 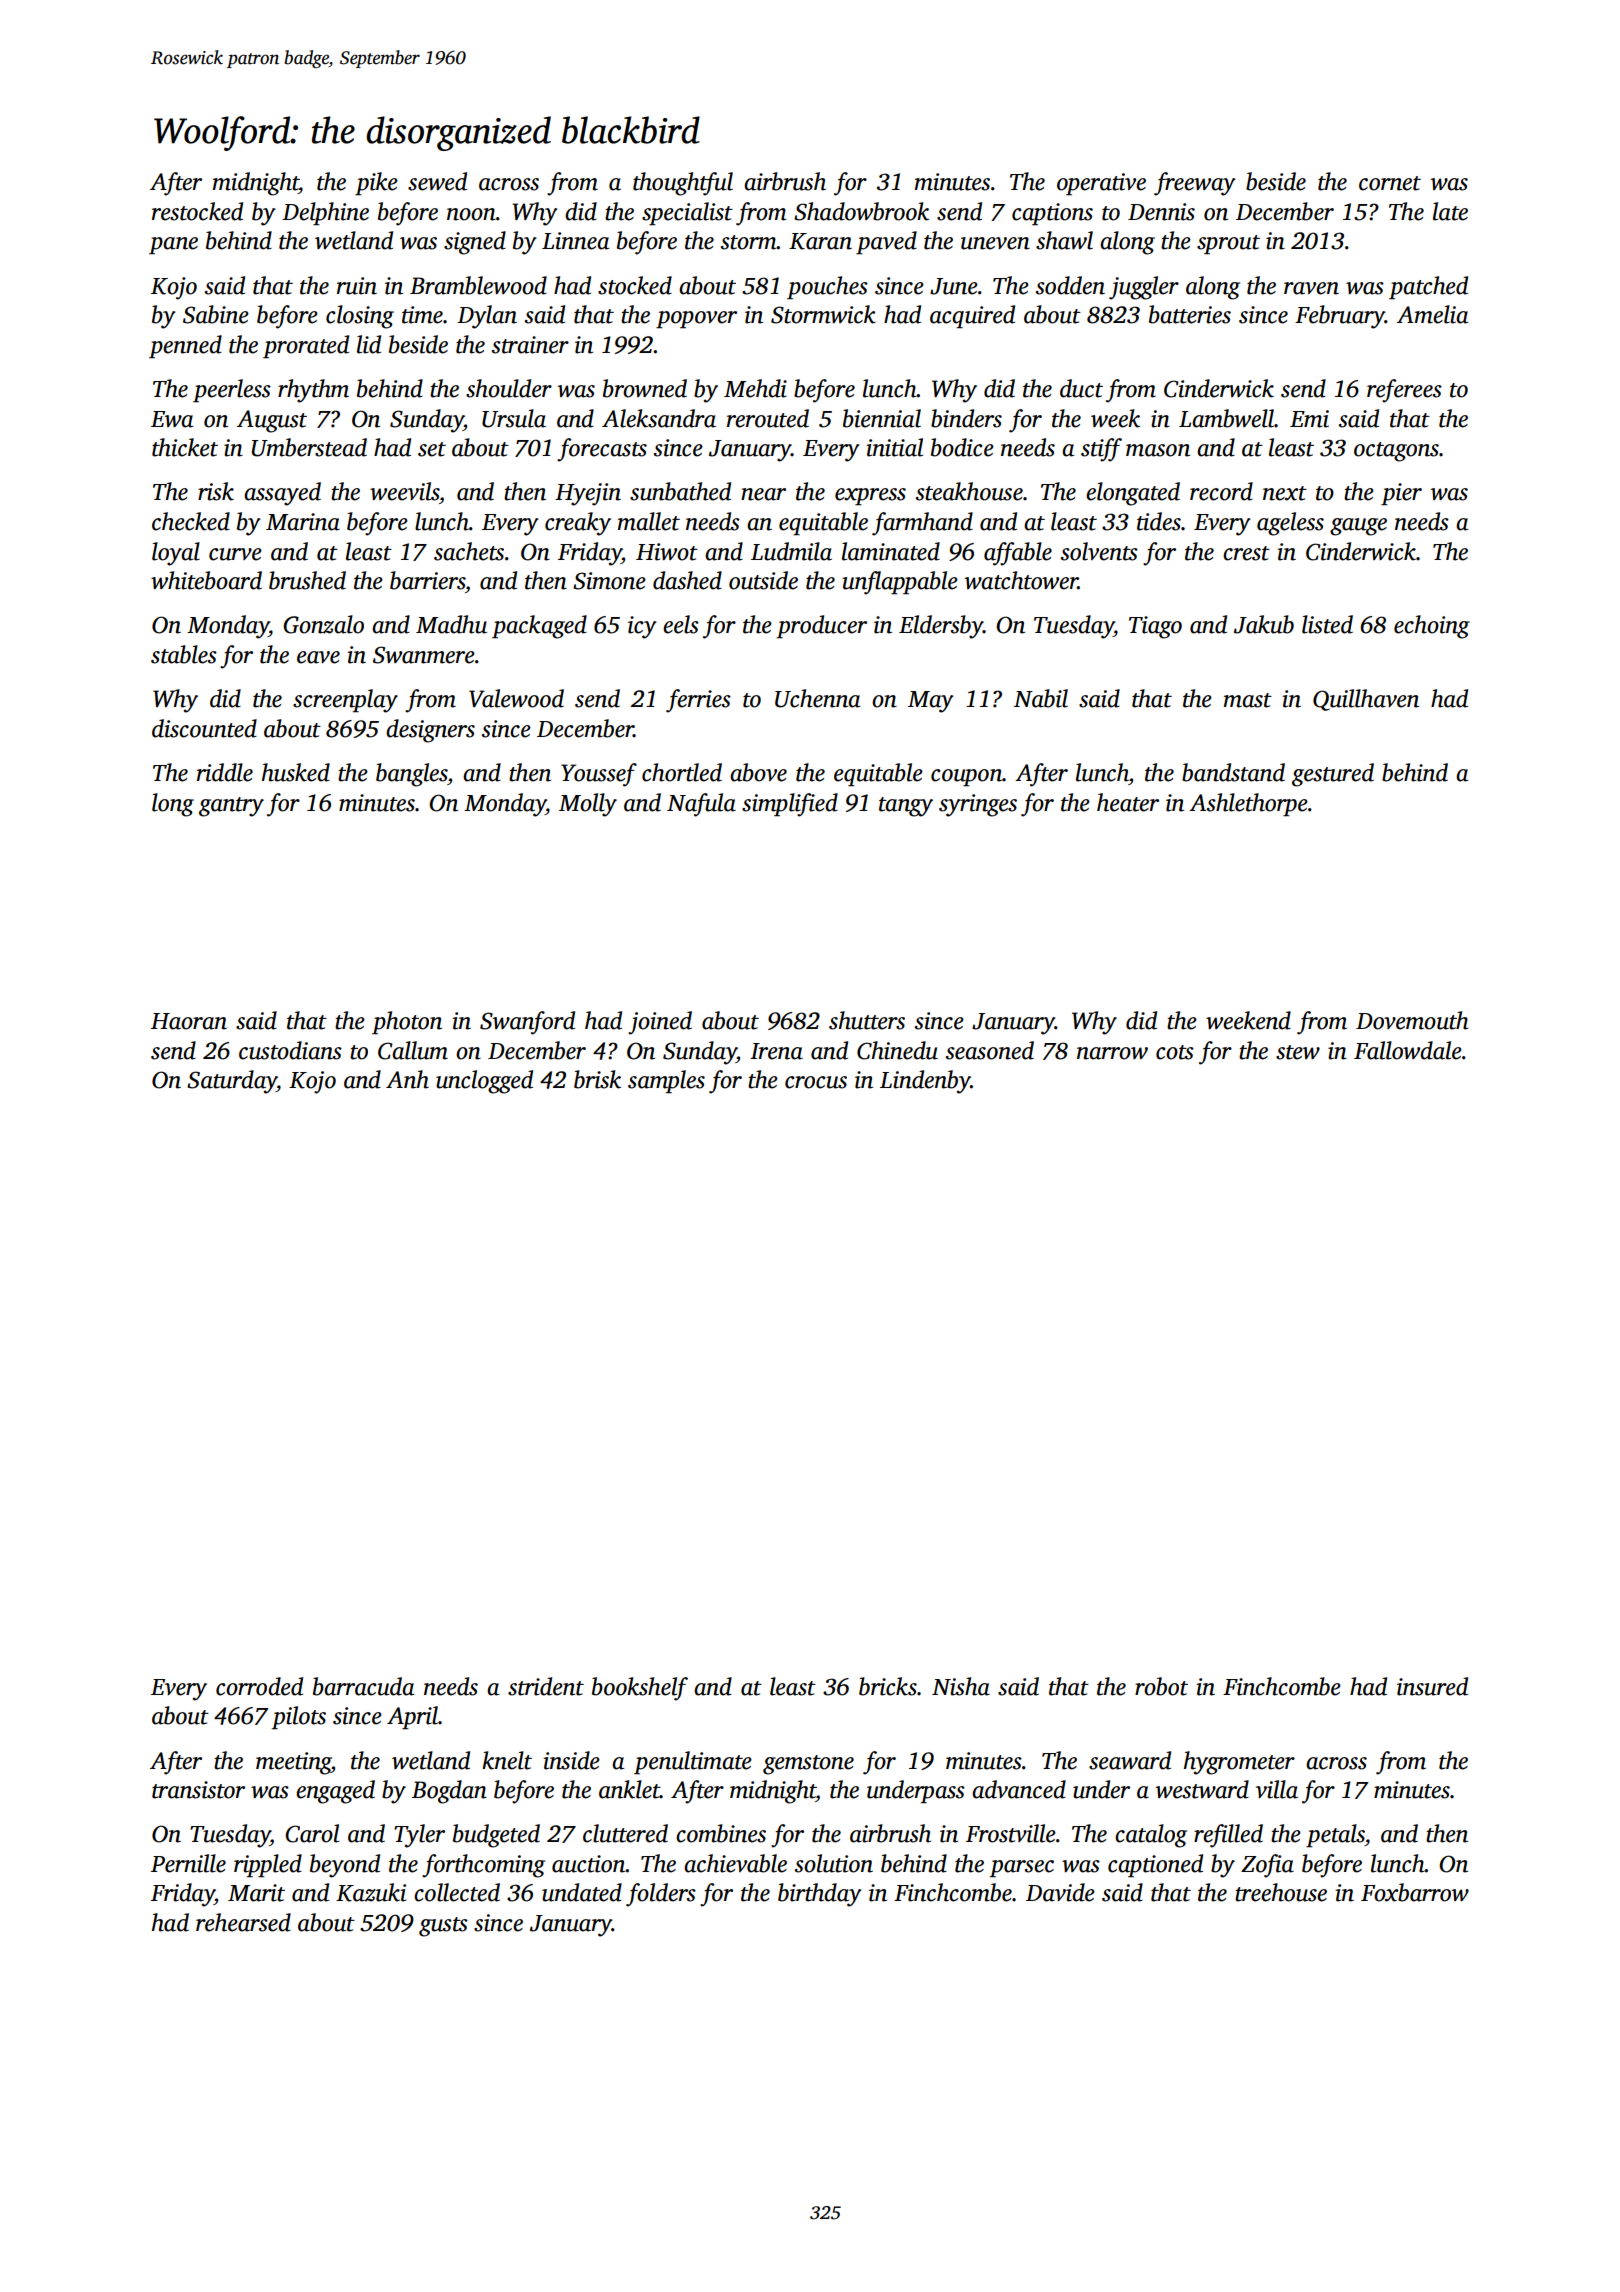 I want to click on Delphine, so click(x=325, y=213).
